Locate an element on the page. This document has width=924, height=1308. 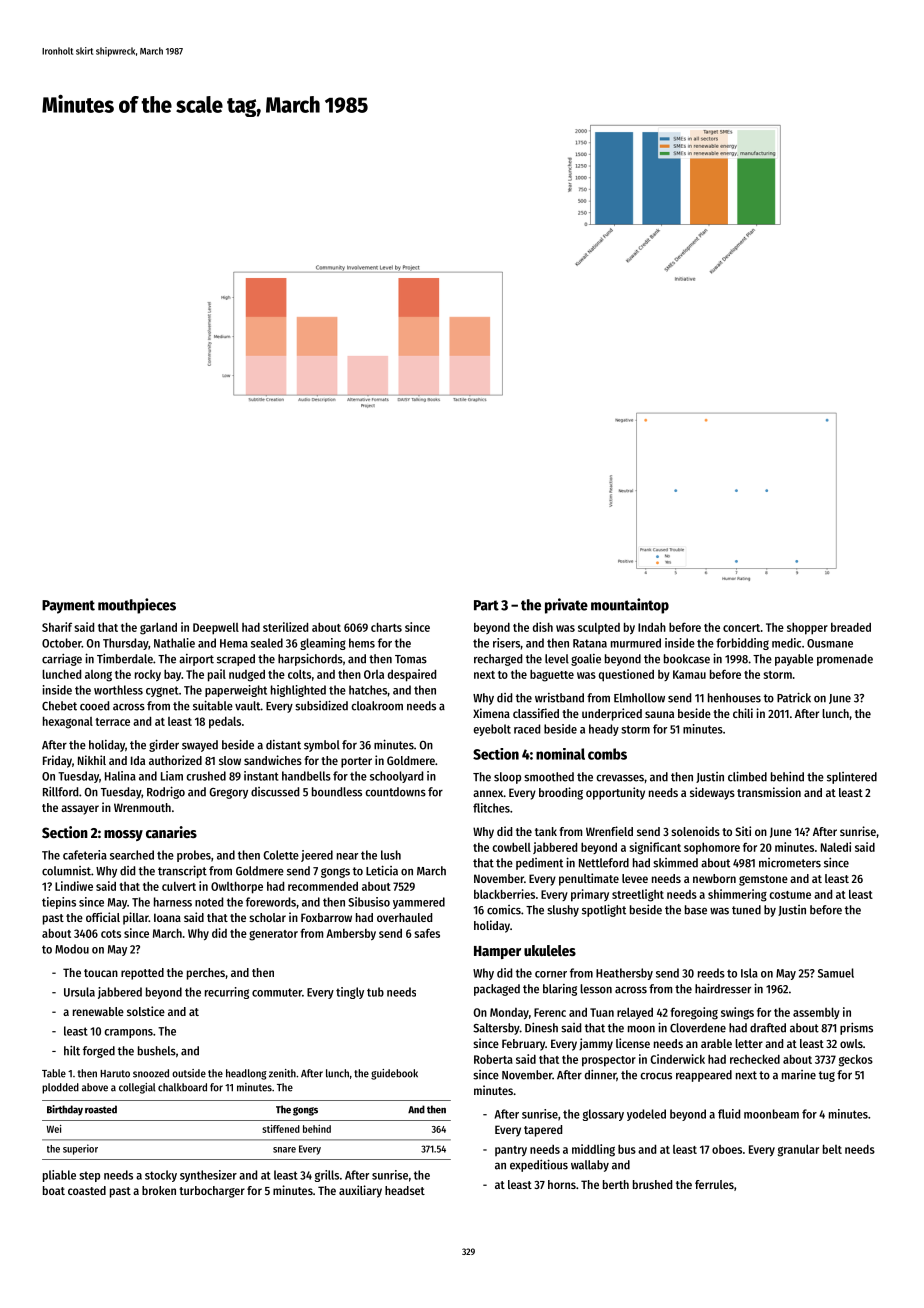
hilt is located at coordinates (72, 1050).
